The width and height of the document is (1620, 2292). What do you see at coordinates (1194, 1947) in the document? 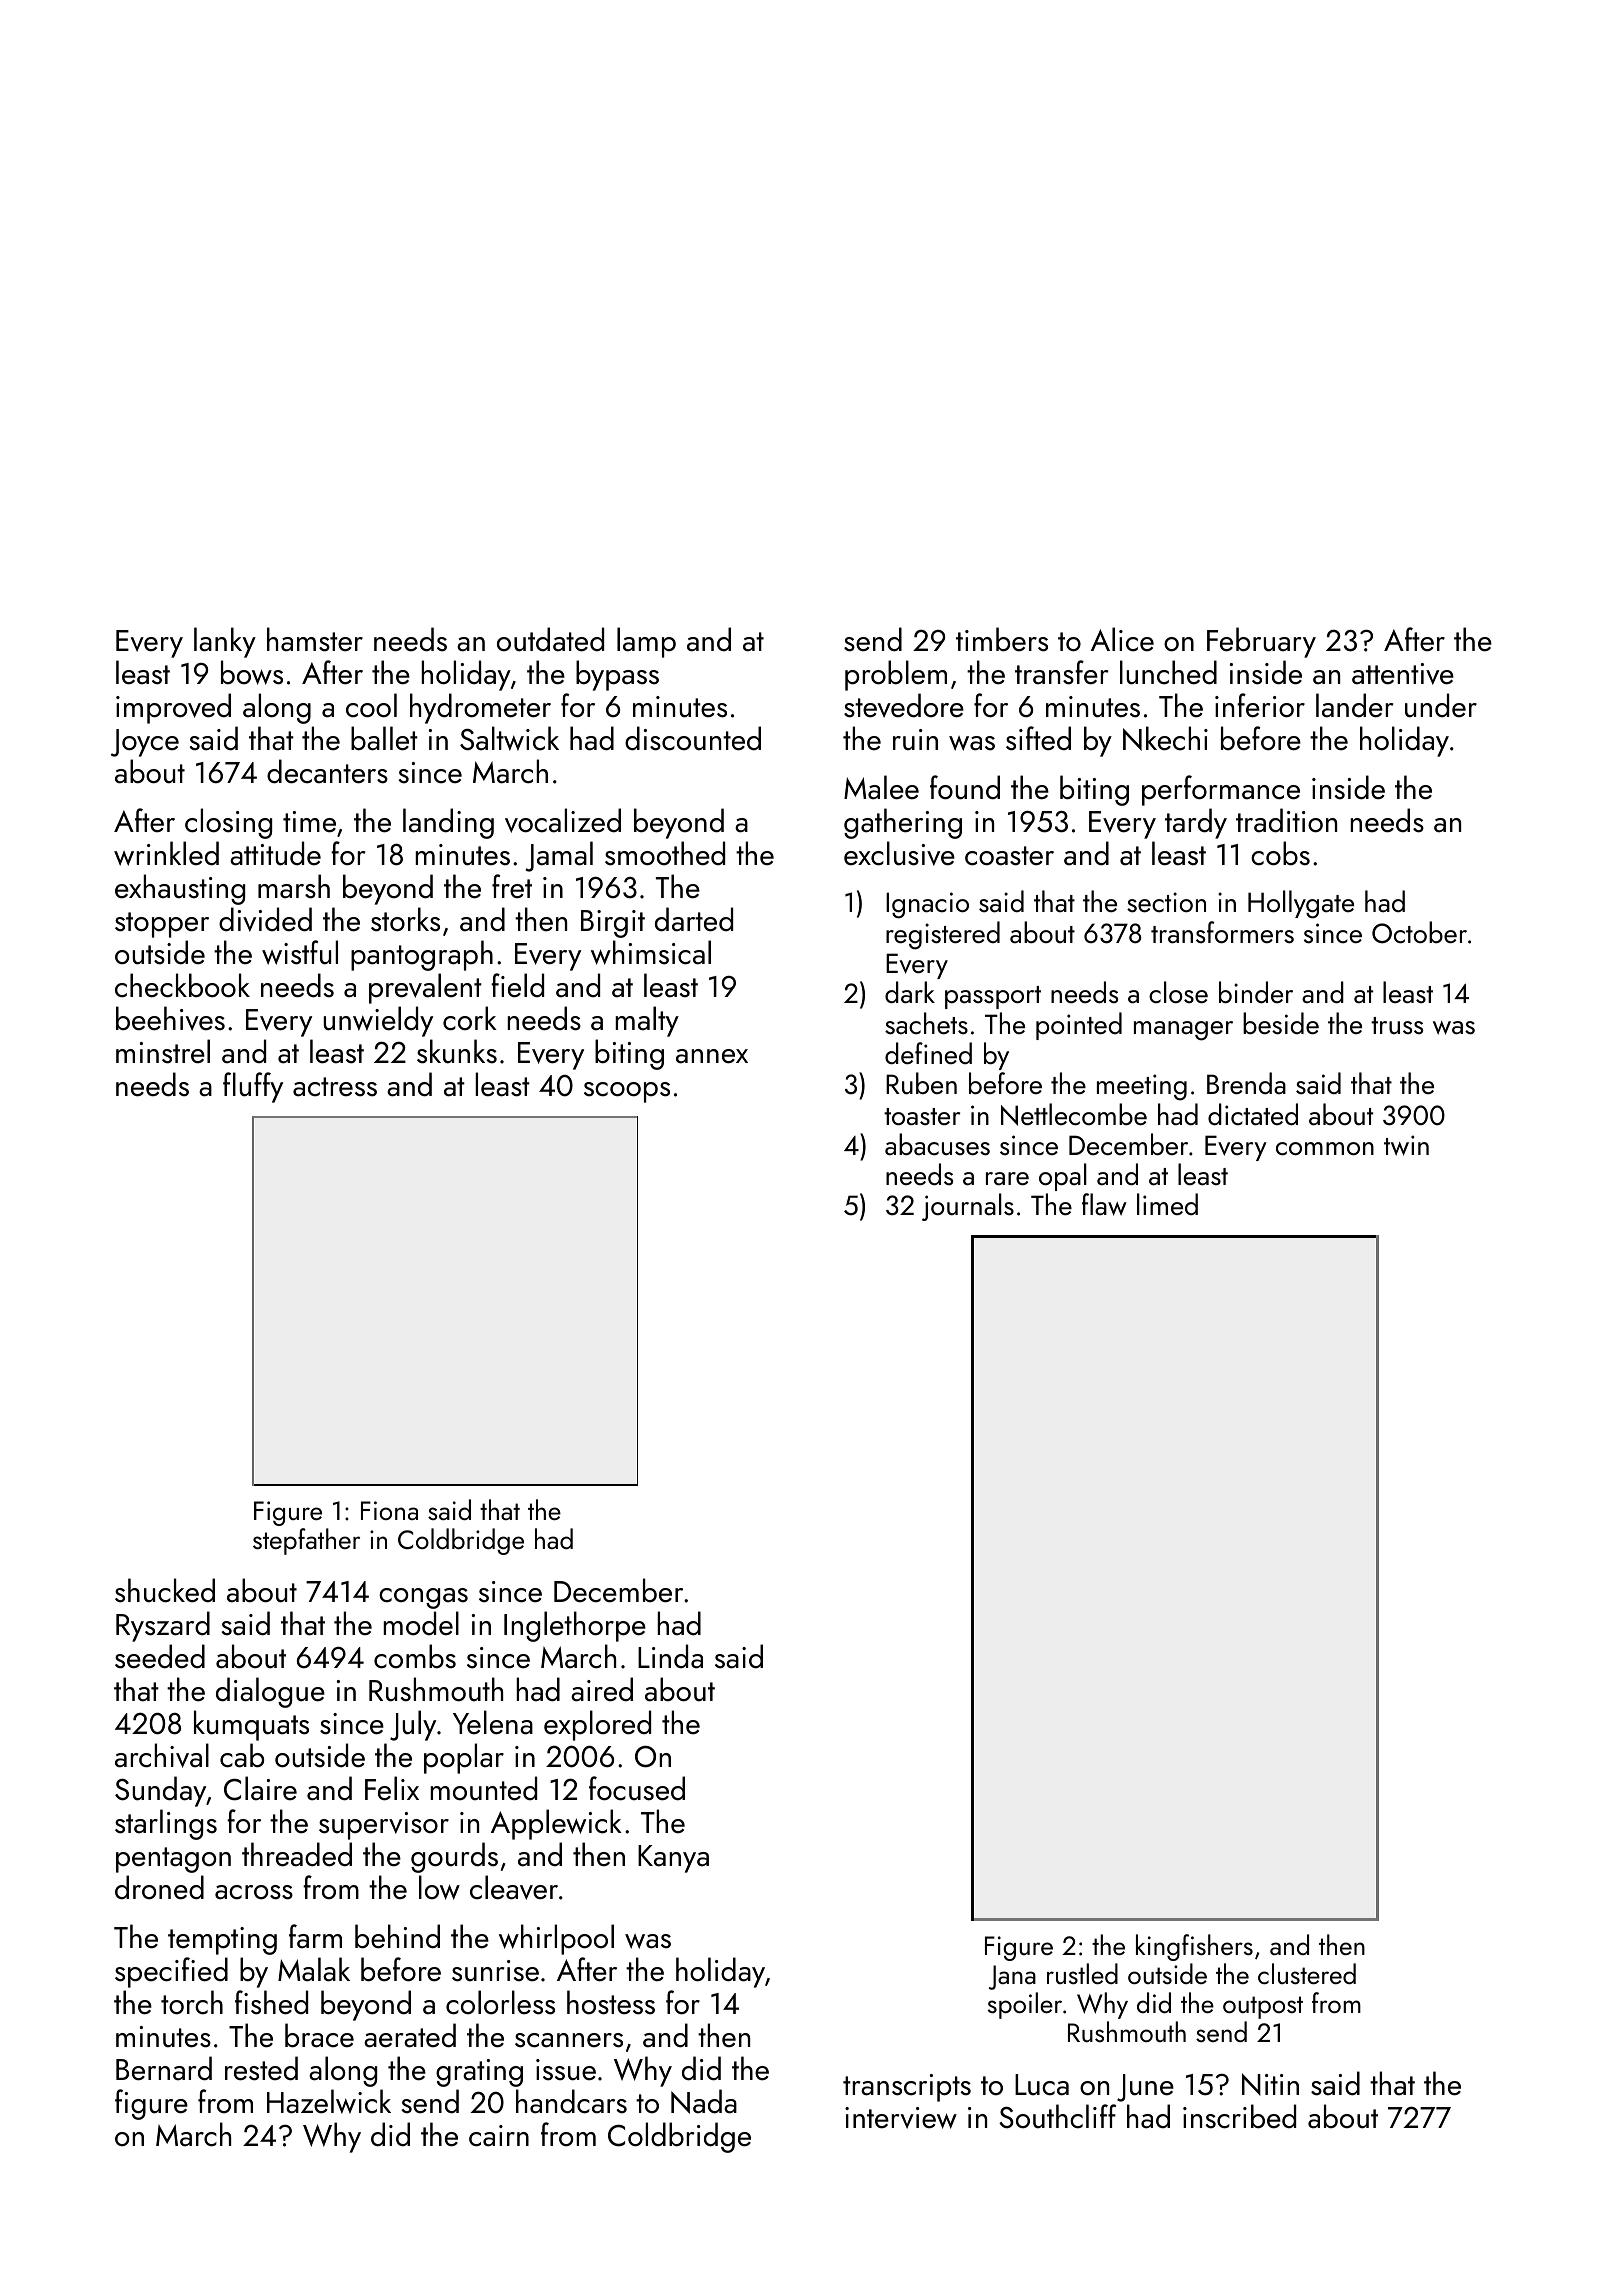
I see `kingfishers` at bounding box center [1194, 1947].
